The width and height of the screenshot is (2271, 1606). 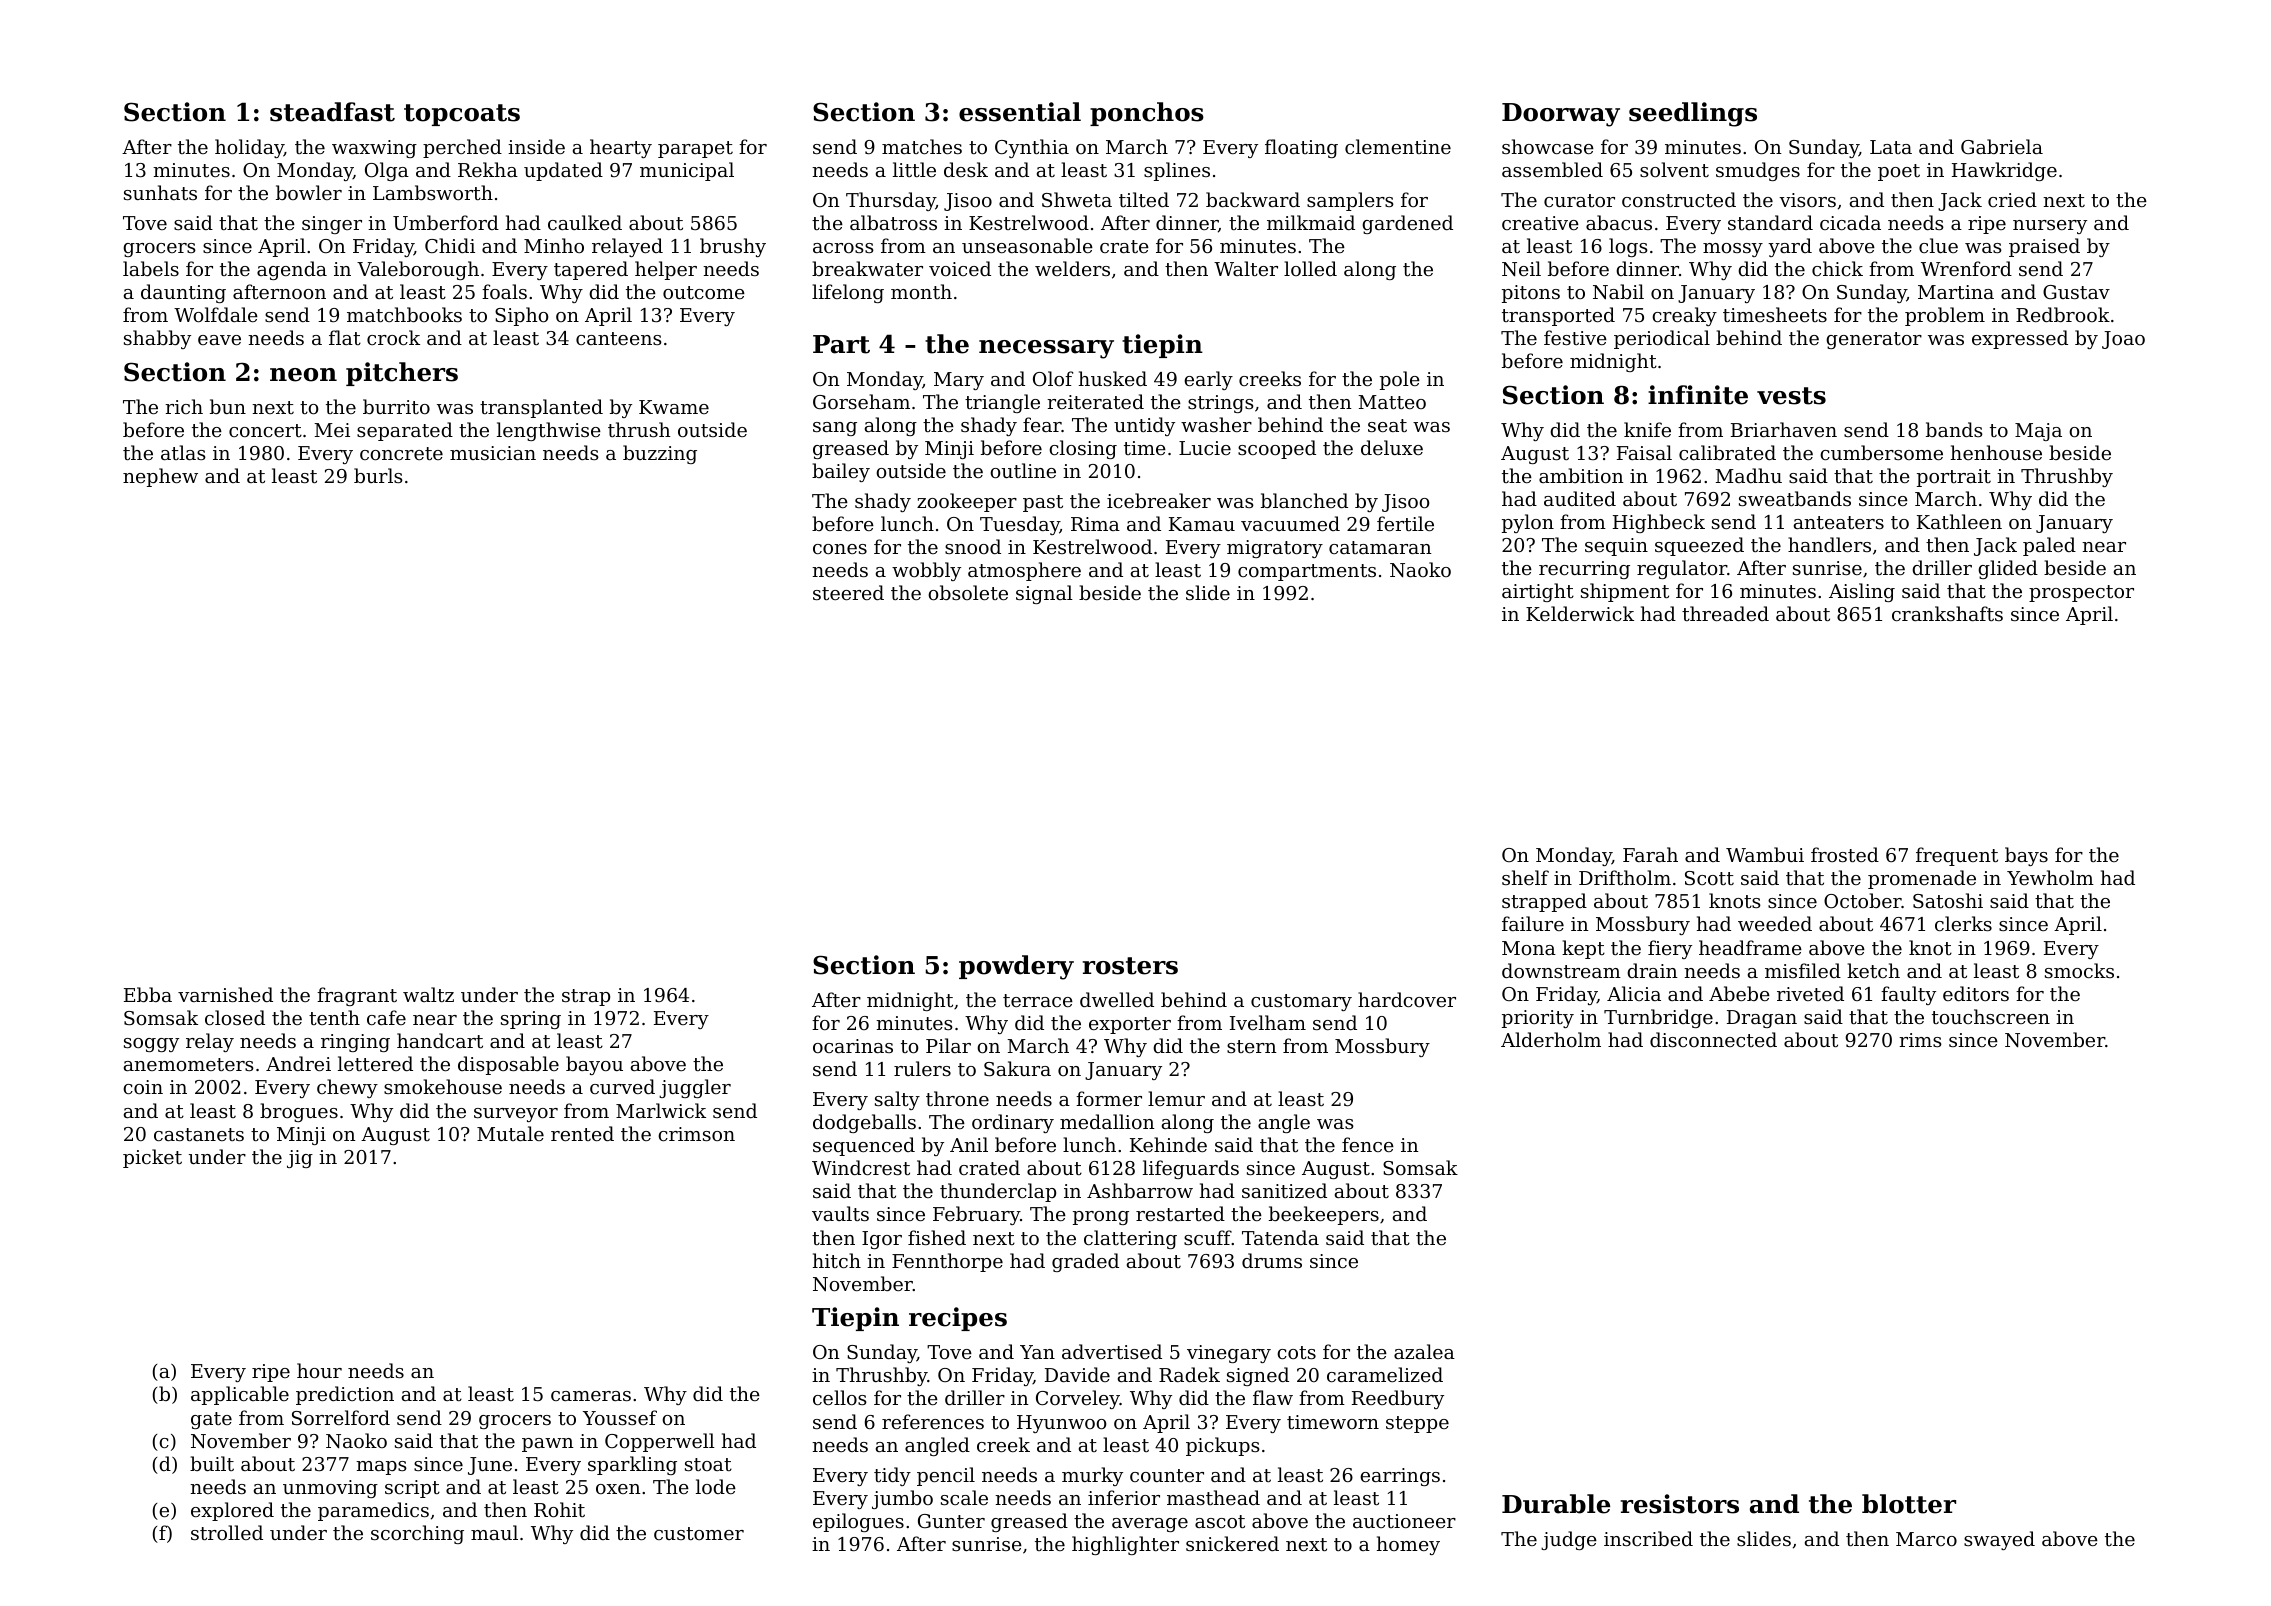 What do you see at coordinates (1770, 222) in the screenshot?
I see `standard` at bounding box center [1770, 222].
